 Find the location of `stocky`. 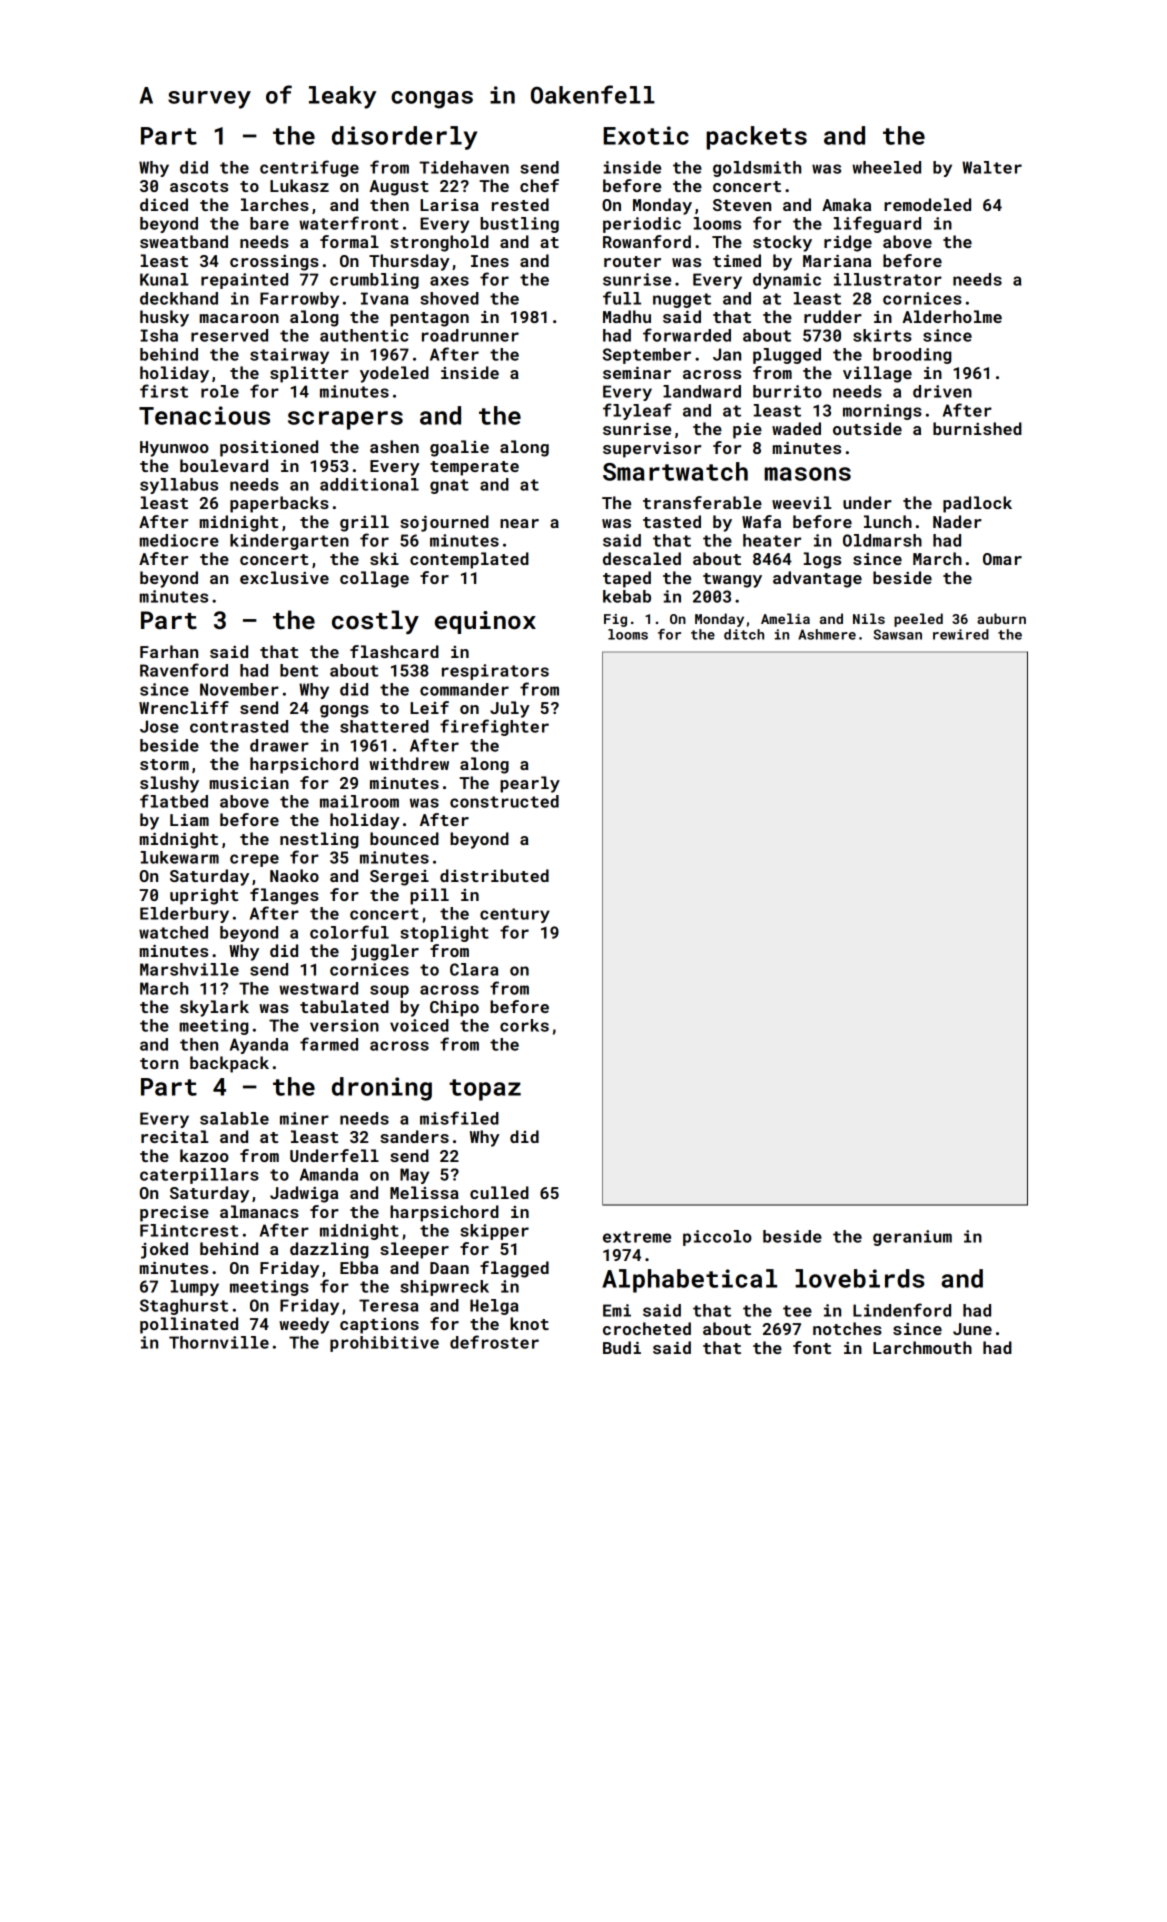

stocky is located at coordinates (782, 243).
